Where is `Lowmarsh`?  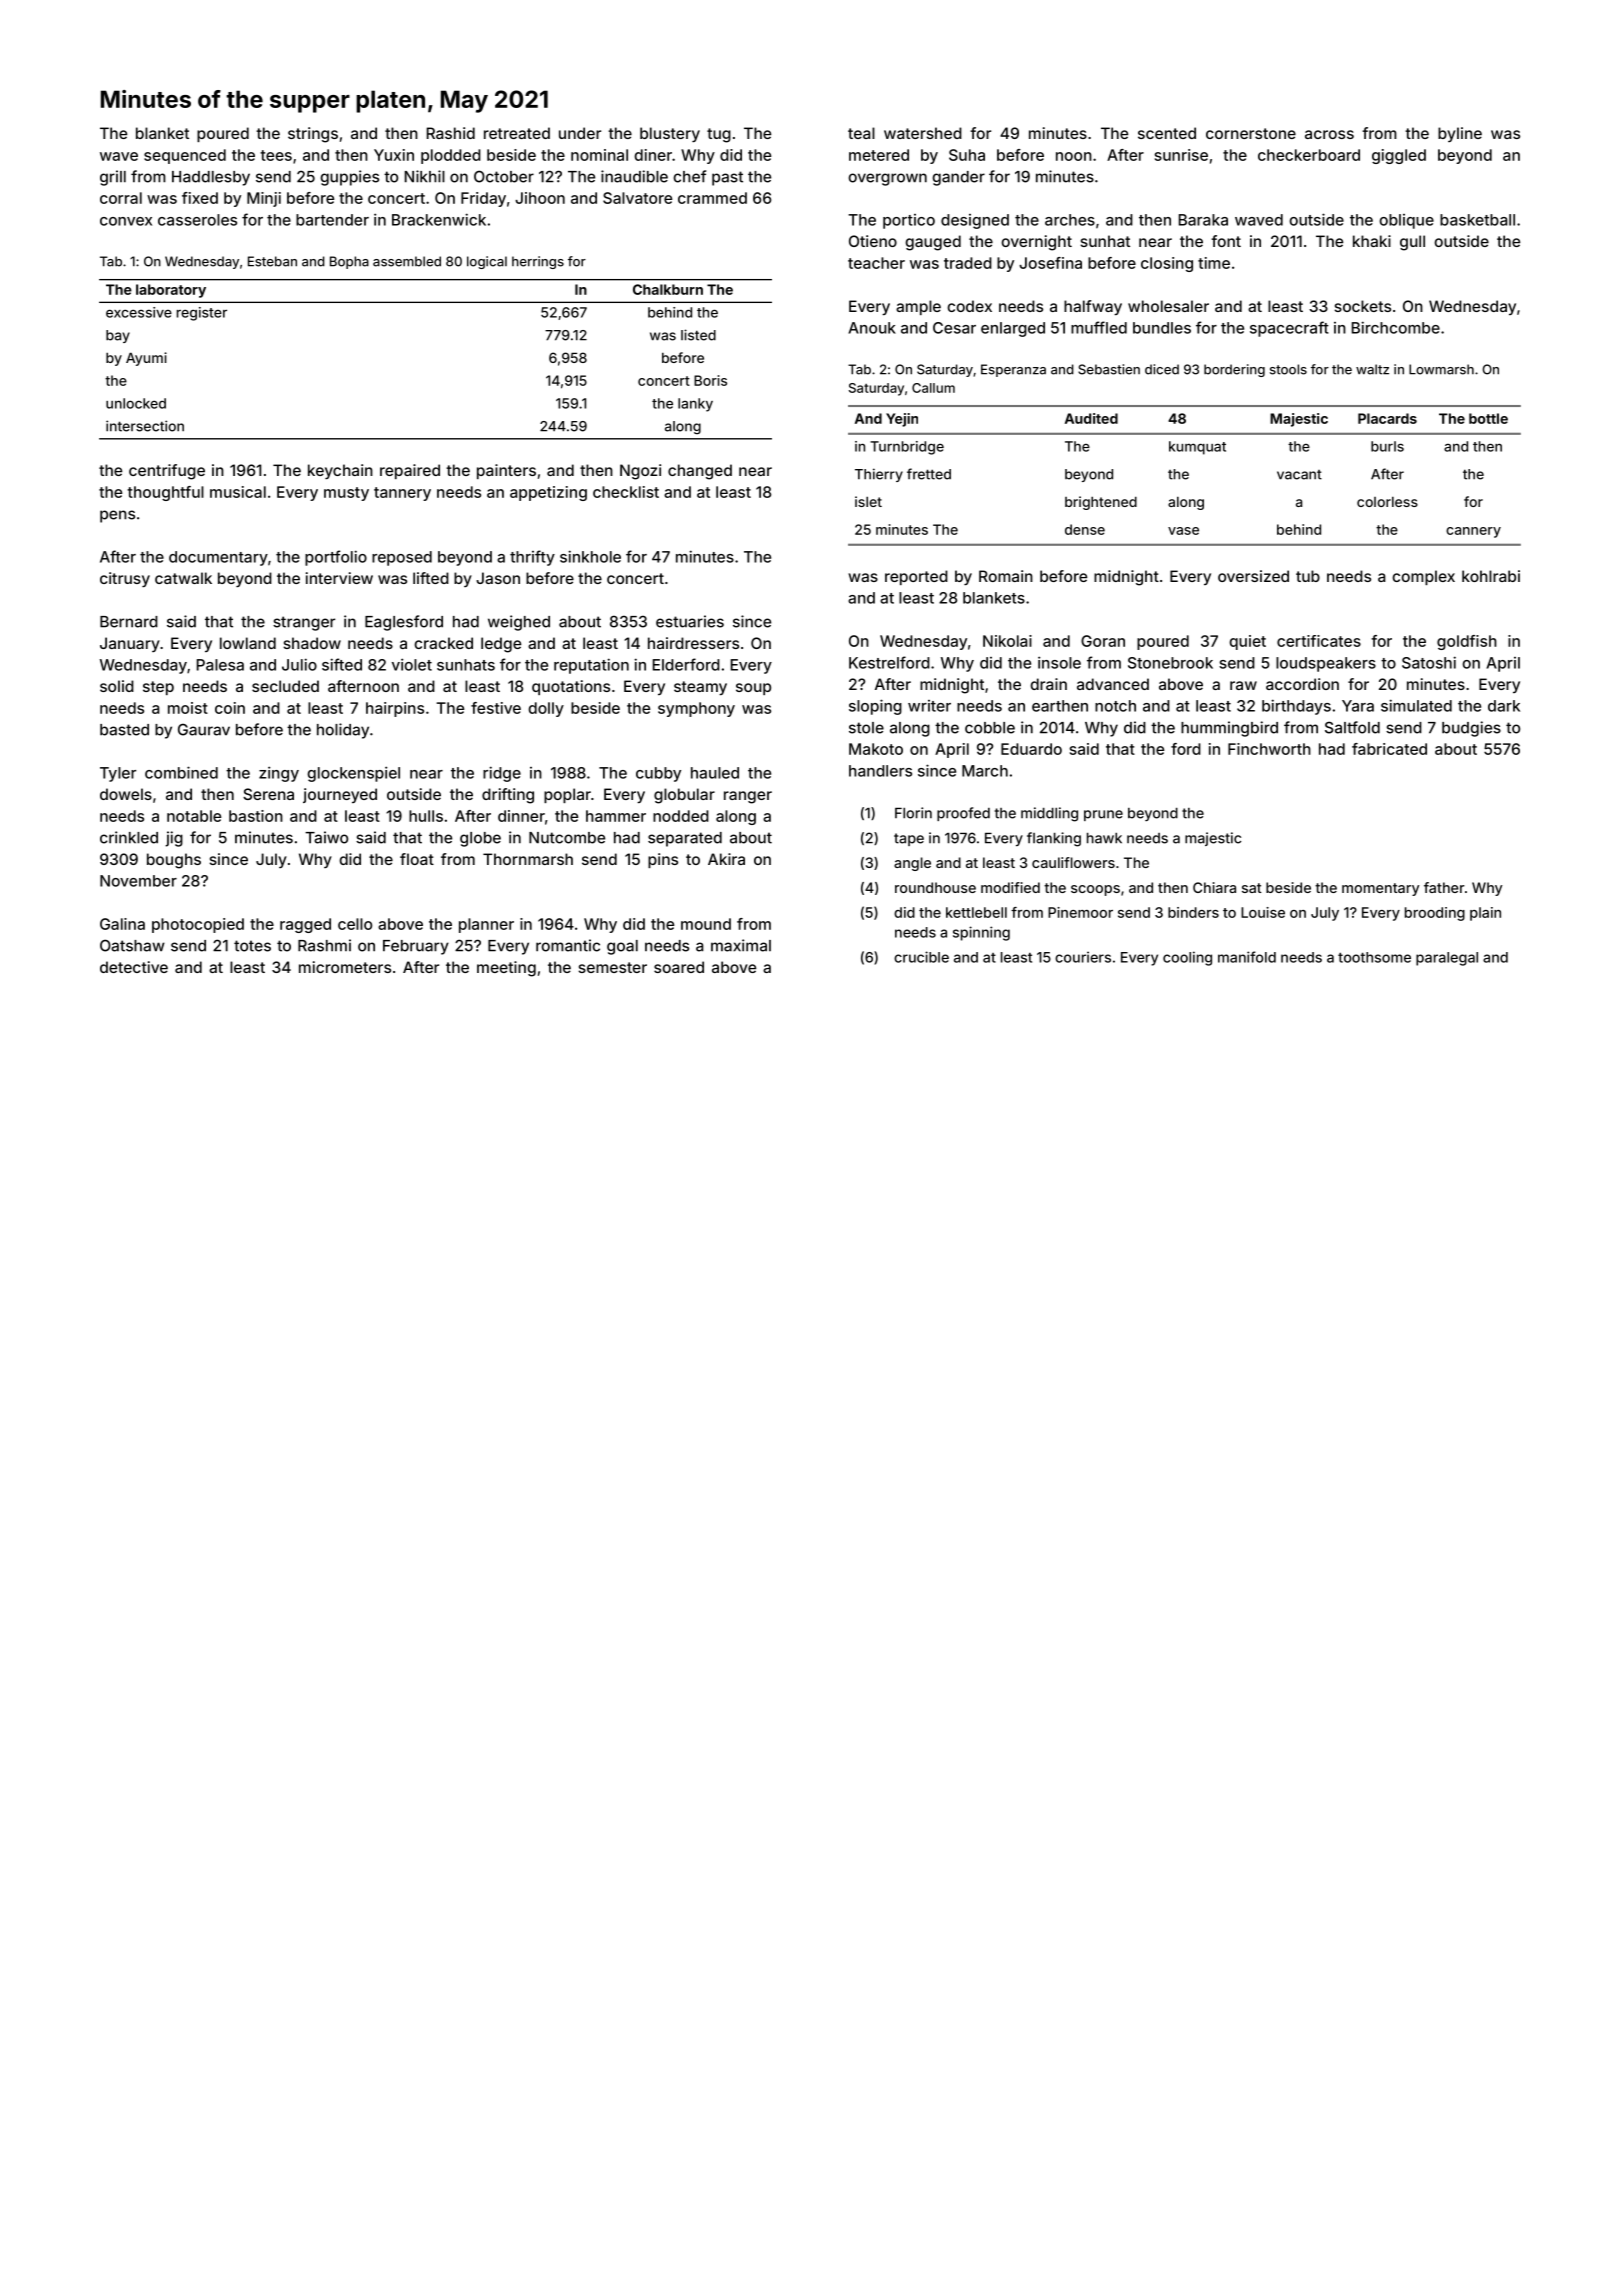
Lowmarsh is located at coordinates (1441, 369).
